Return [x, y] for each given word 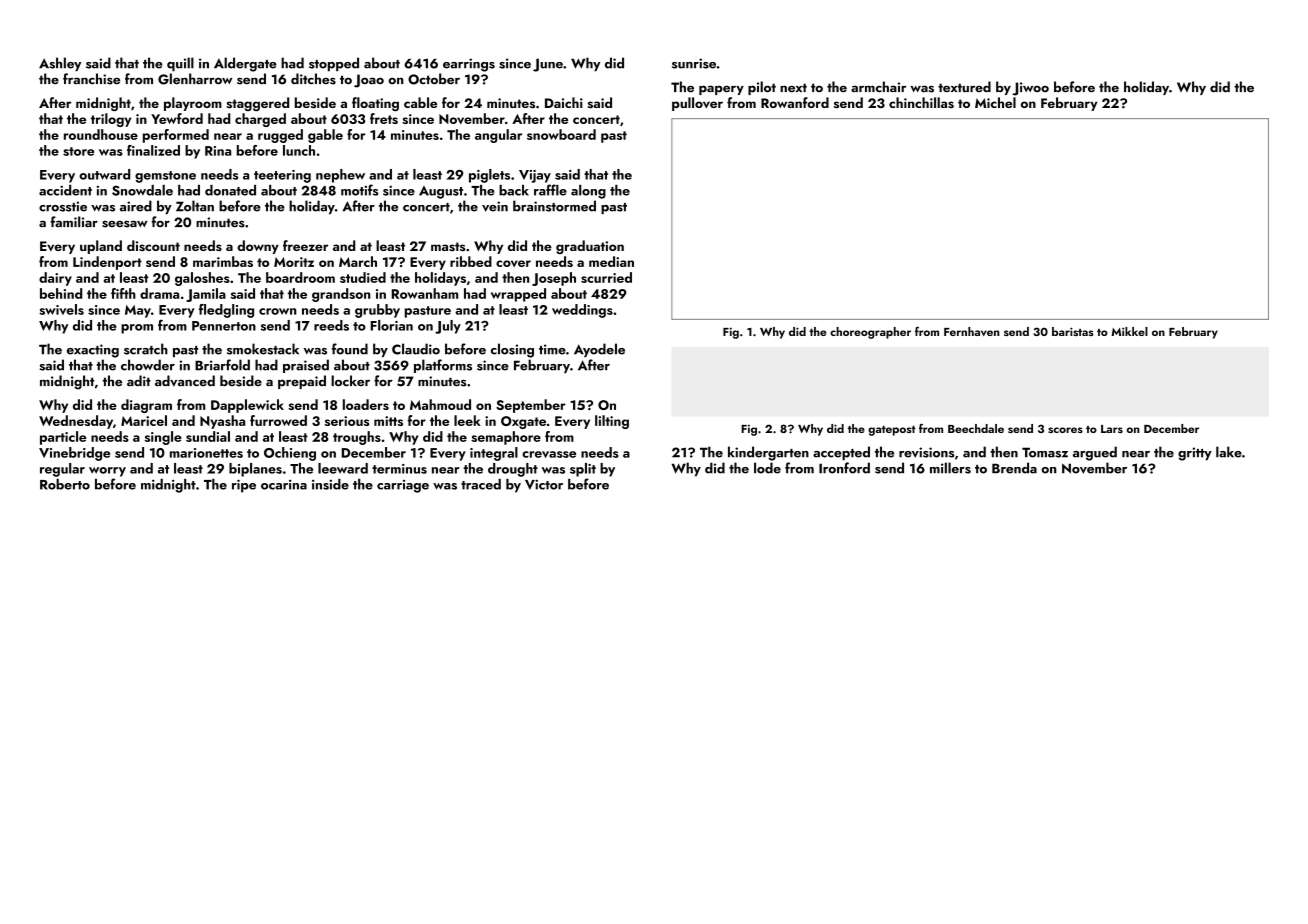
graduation [590, 247]
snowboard [561, 134]
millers [950, 468]
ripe [244, 486]
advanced [185, 381]
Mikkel [1129, 331]
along [588, 192]
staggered [258, 104]
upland [101, 247]
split [583, 470]
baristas [1073, 331]
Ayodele [599, 350]
